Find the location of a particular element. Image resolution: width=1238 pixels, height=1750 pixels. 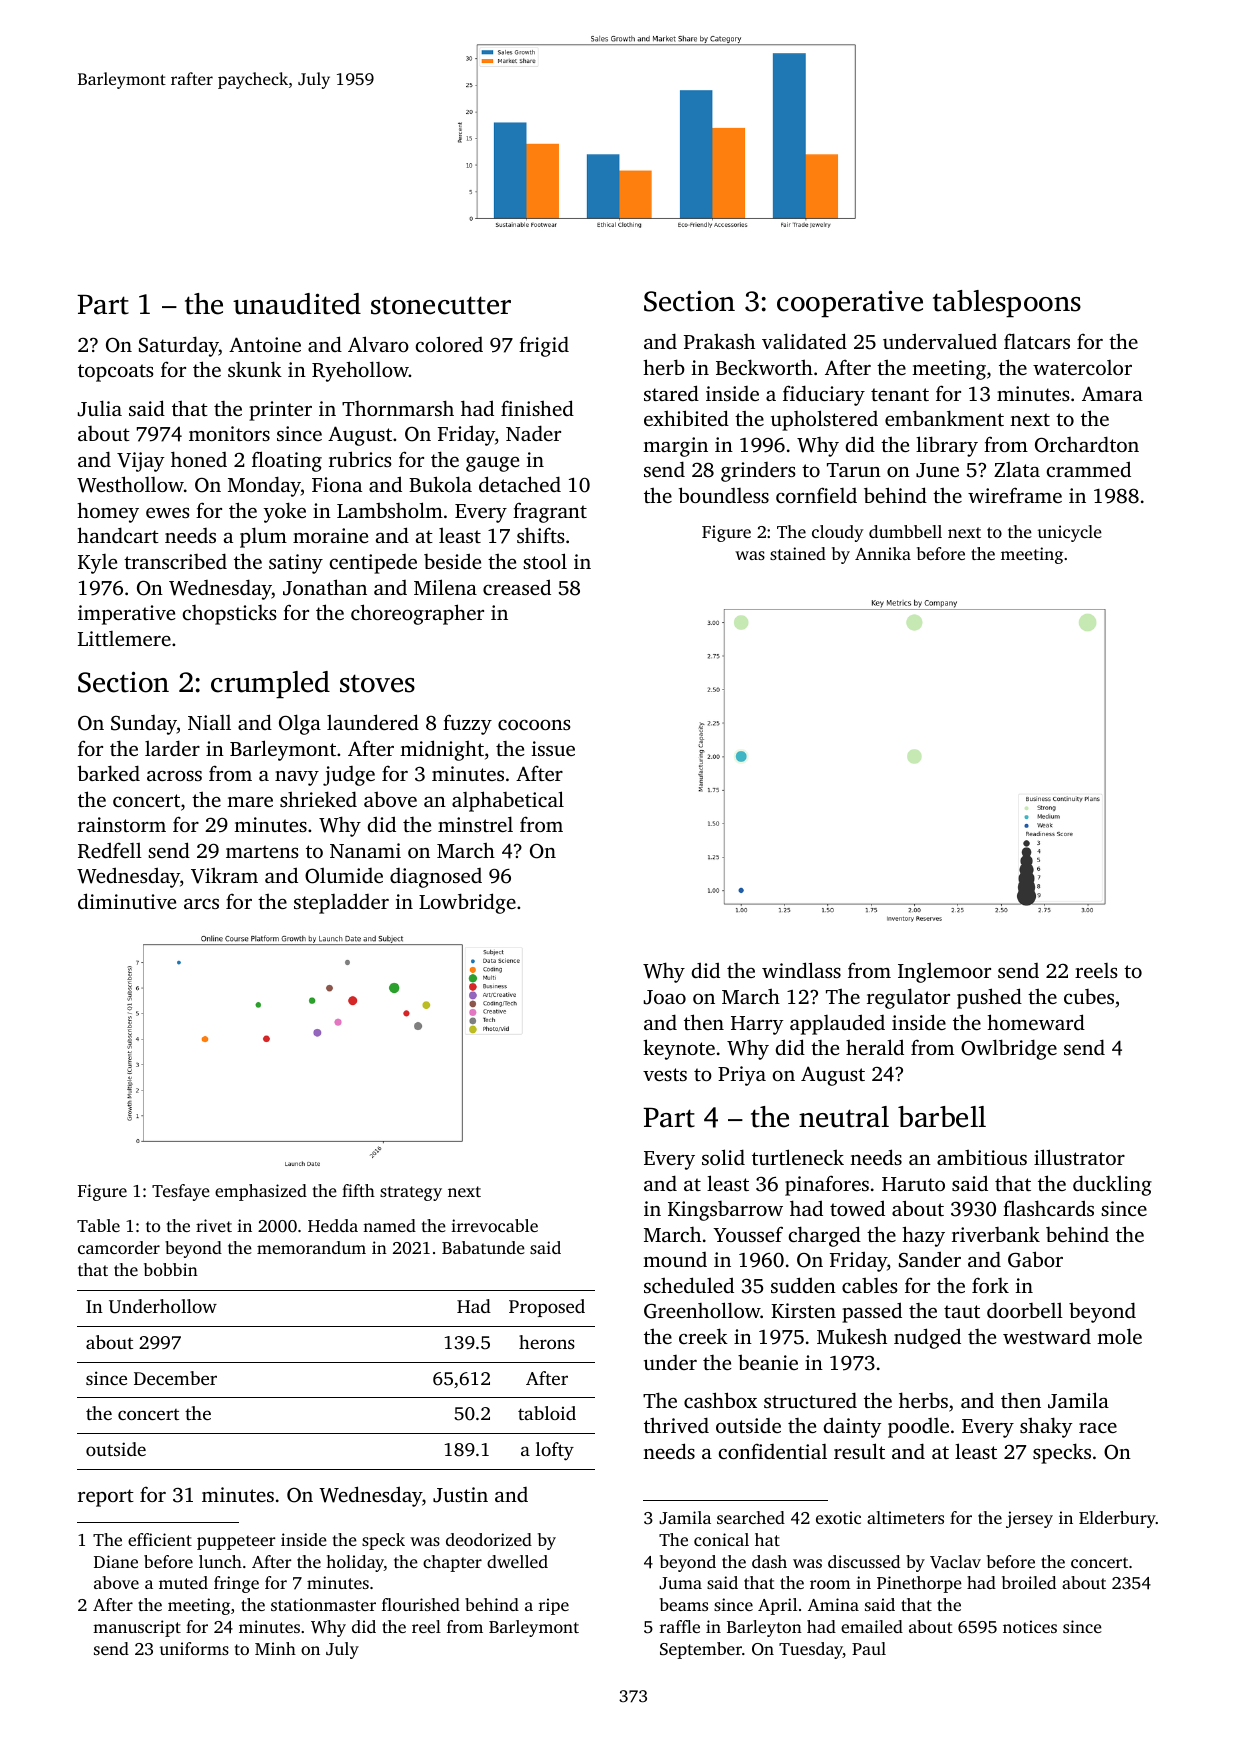

Tesfaye is located at coordinates (181, 1192).
